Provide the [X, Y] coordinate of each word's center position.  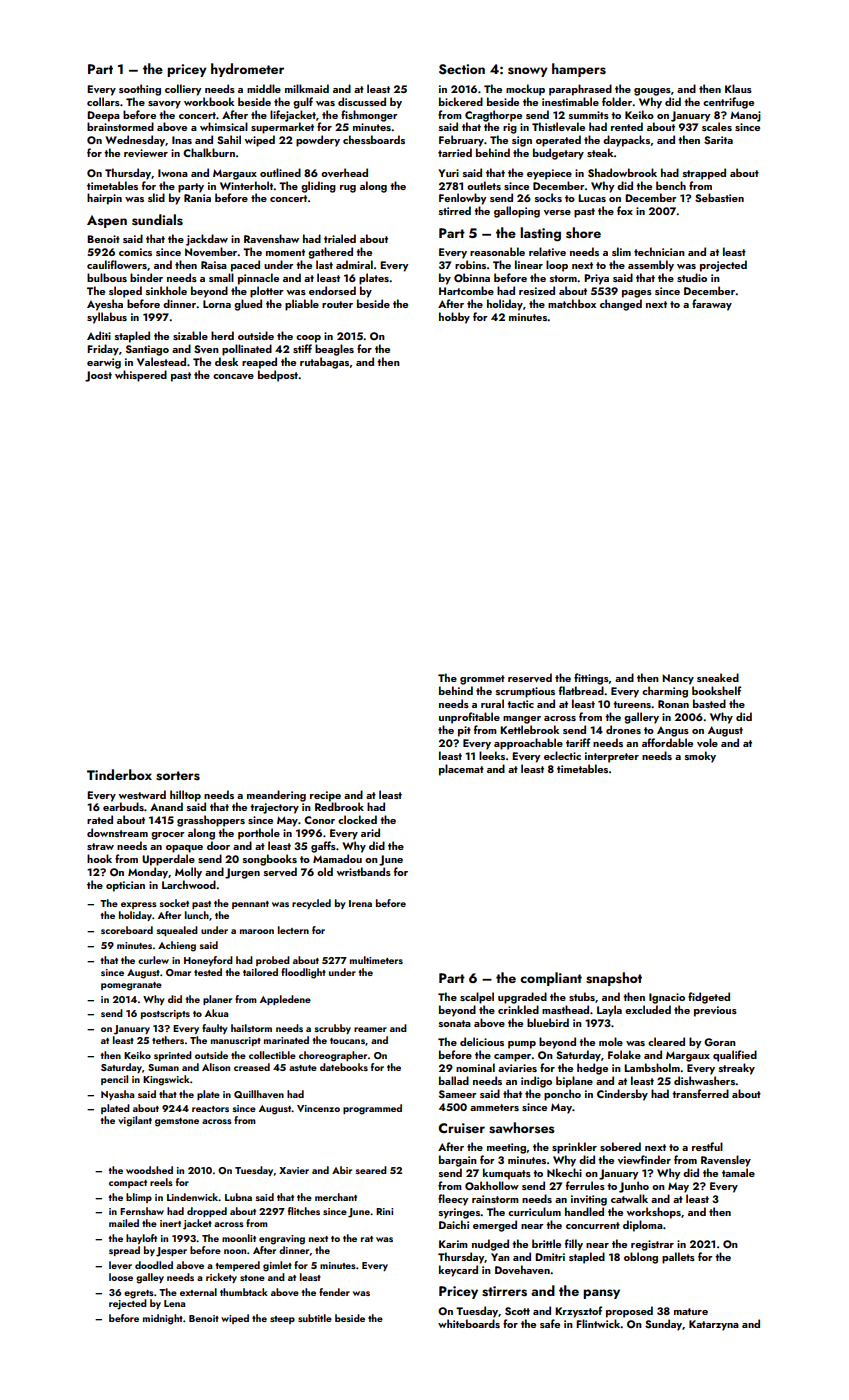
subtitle [315, 1318]
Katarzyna [714, 1325]
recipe [325, 796]
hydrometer [247, 70]
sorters [178, 776]
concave [233, 376]
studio [692, 277]
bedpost [278, 376]
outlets [484, 185]
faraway [712, 305]
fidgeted [709, 998]
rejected [128, 1304]
